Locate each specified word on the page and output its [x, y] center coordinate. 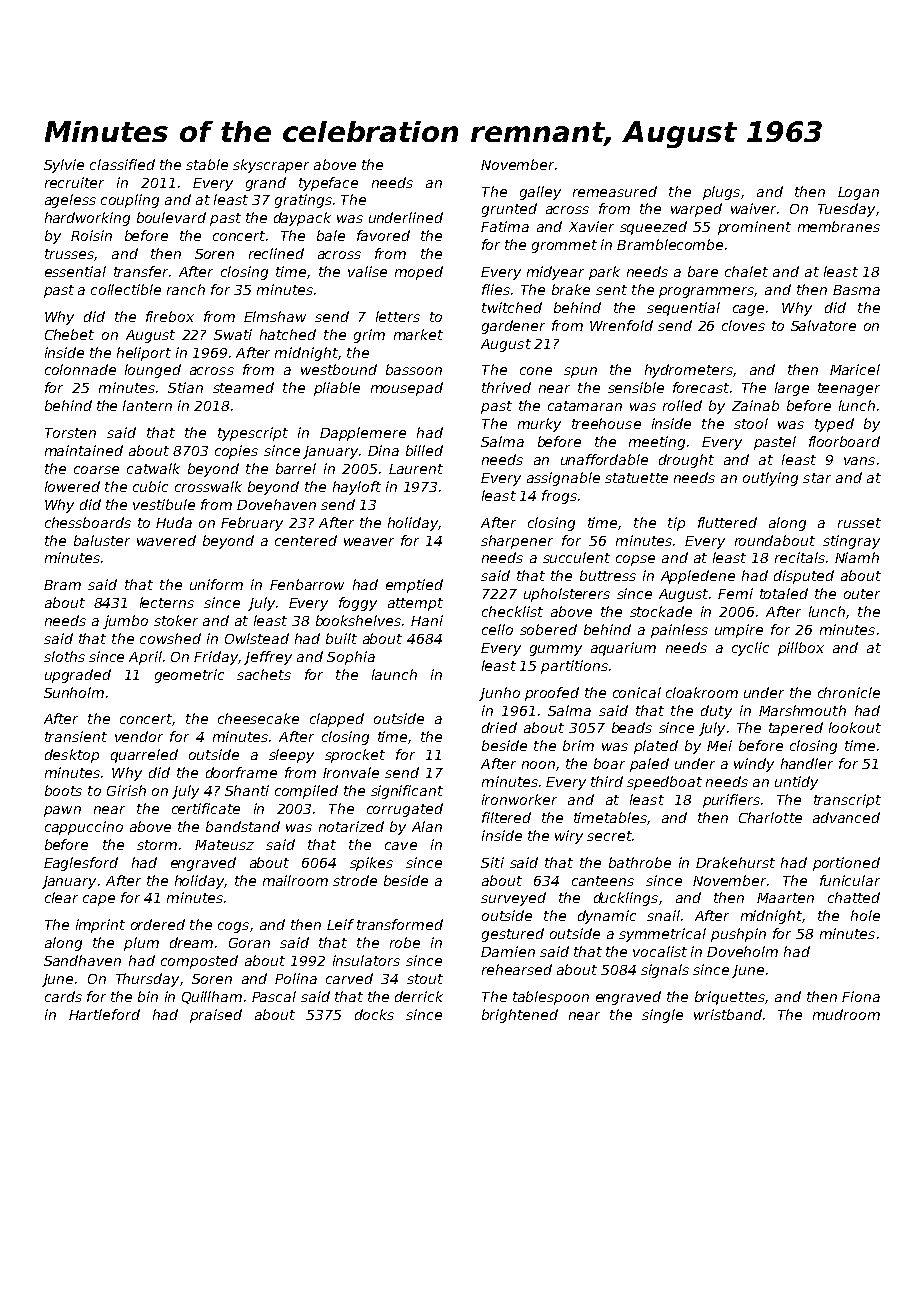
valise [367, 271]
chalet [746, 271]
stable [207, 164]
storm [157, 845]
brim [578, 745]
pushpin [738, 935]
